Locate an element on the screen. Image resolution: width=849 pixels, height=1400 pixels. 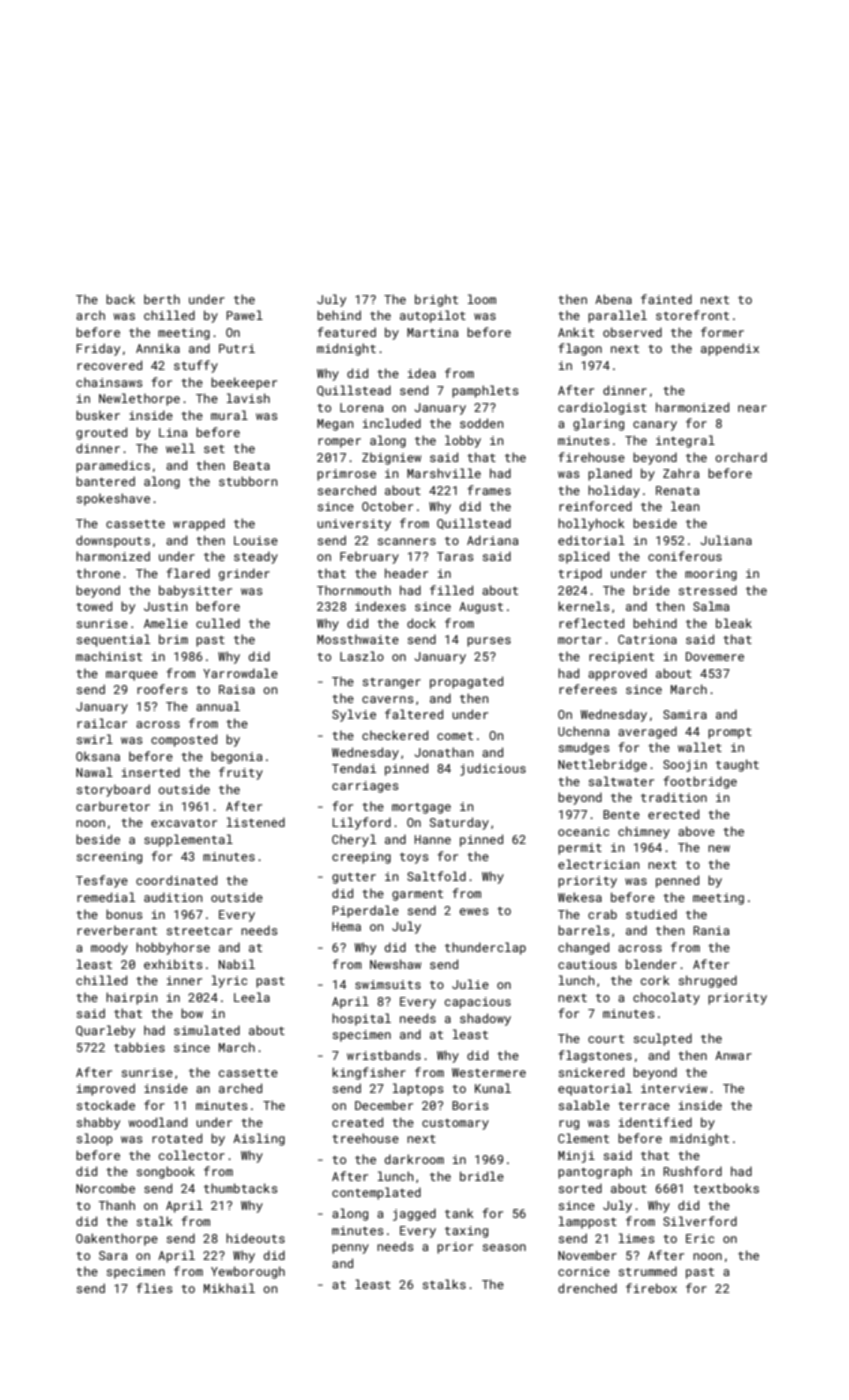
idea is located at coordinates (422, 373).
